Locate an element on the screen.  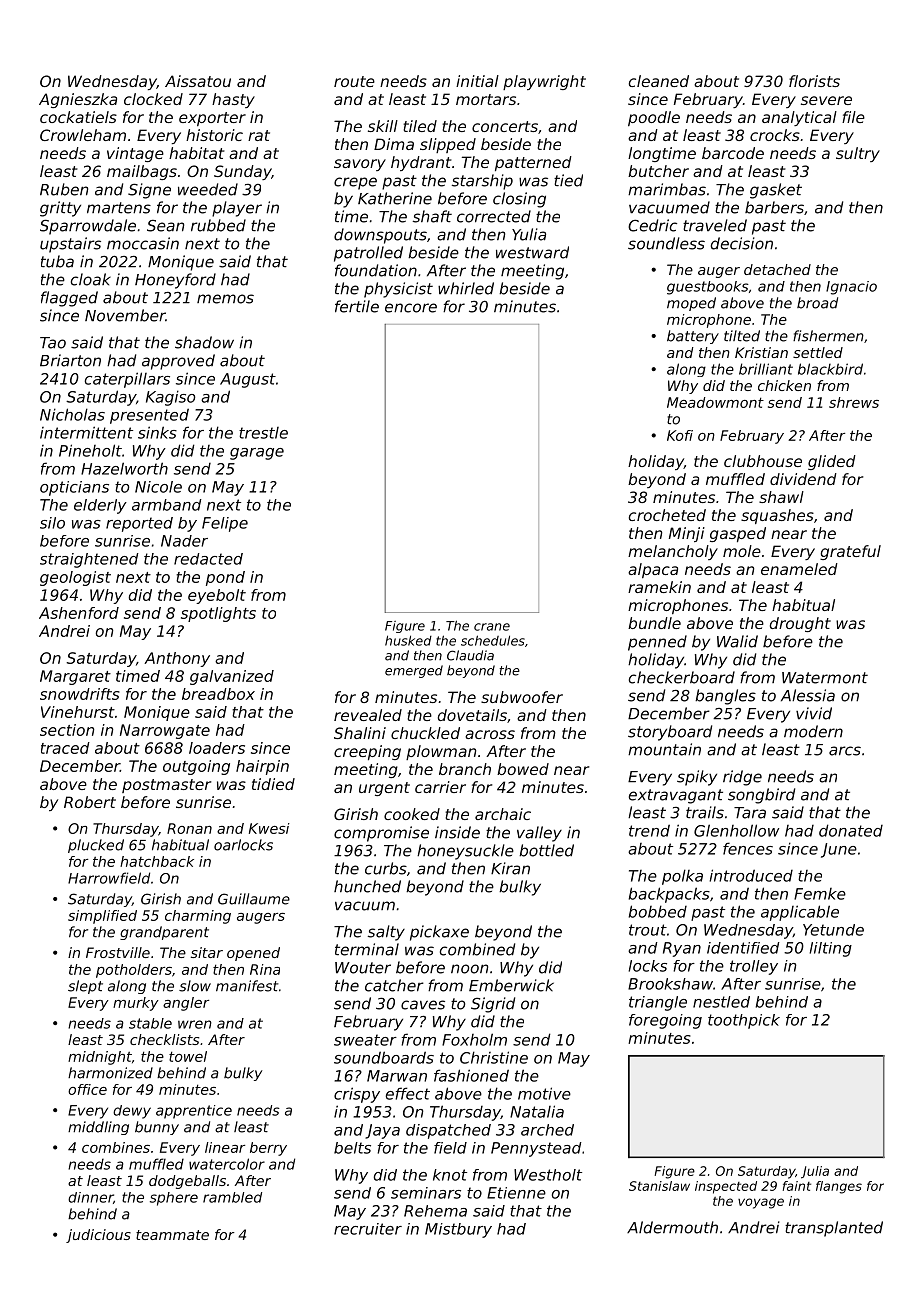
Aissatou is located at coordinates (198, 81).
